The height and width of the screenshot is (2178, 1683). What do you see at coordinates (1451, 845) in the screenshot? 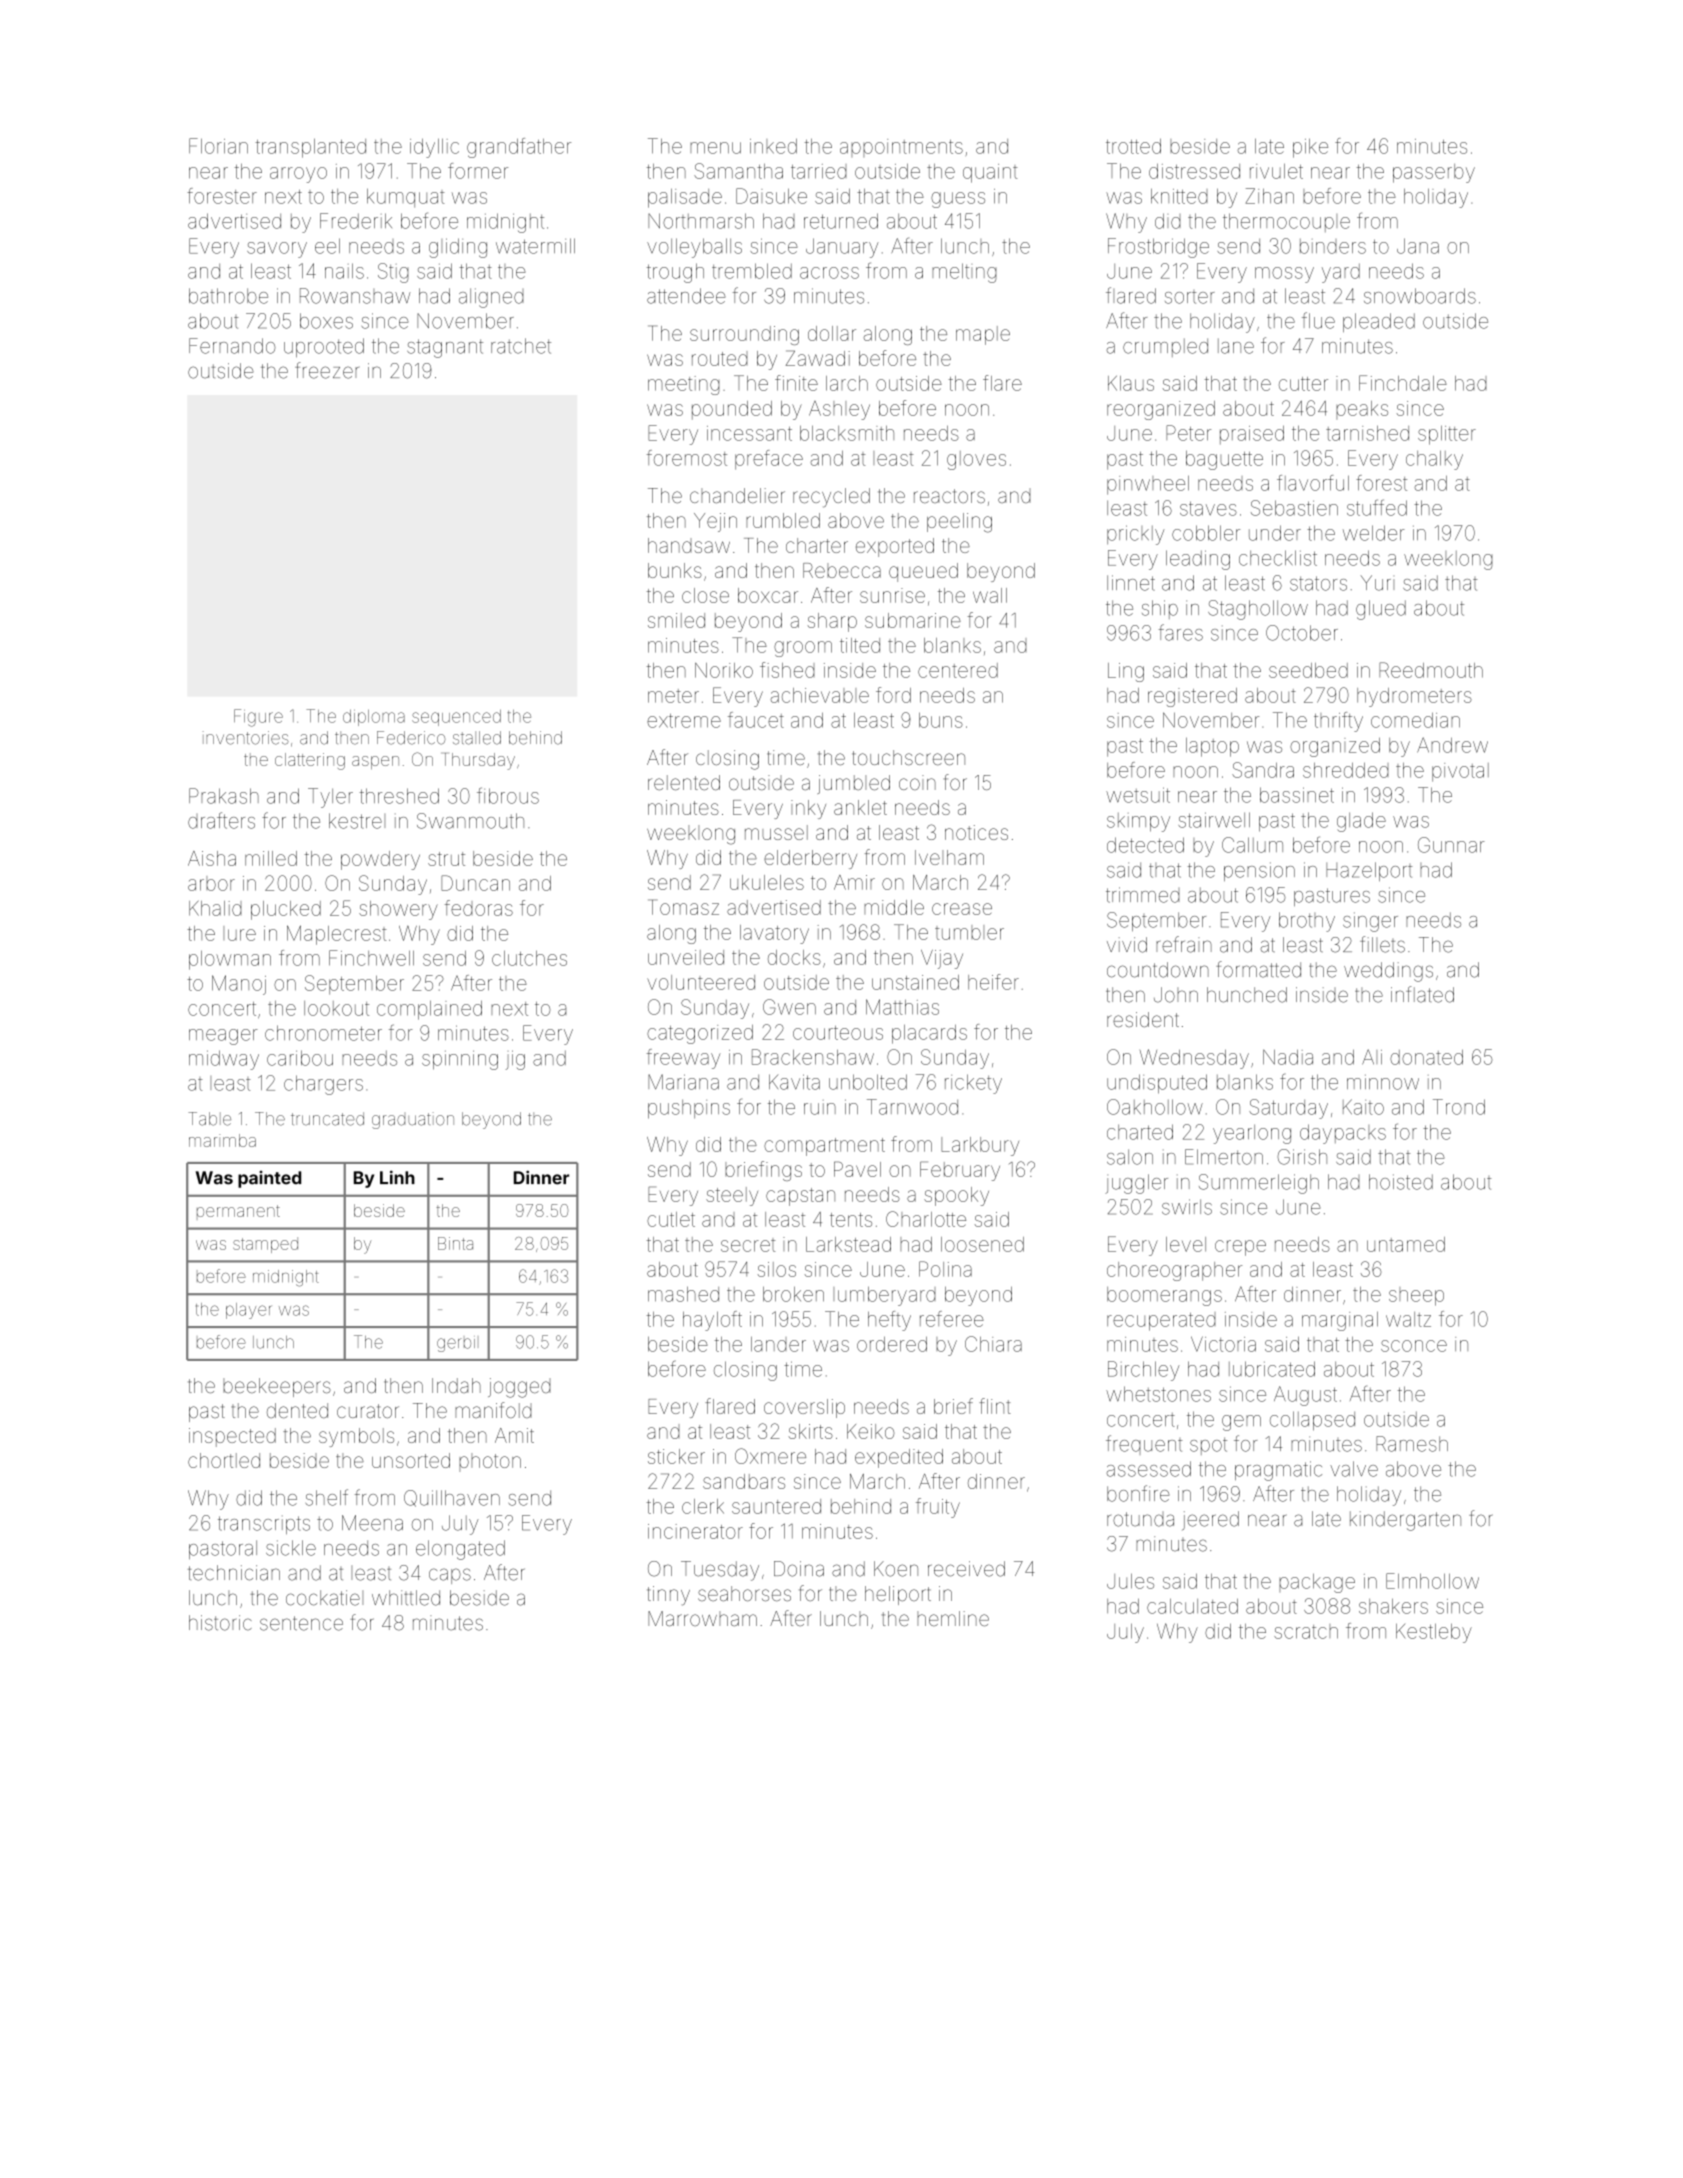
I see `Gunnar` at bounding box center [1451, 845].
